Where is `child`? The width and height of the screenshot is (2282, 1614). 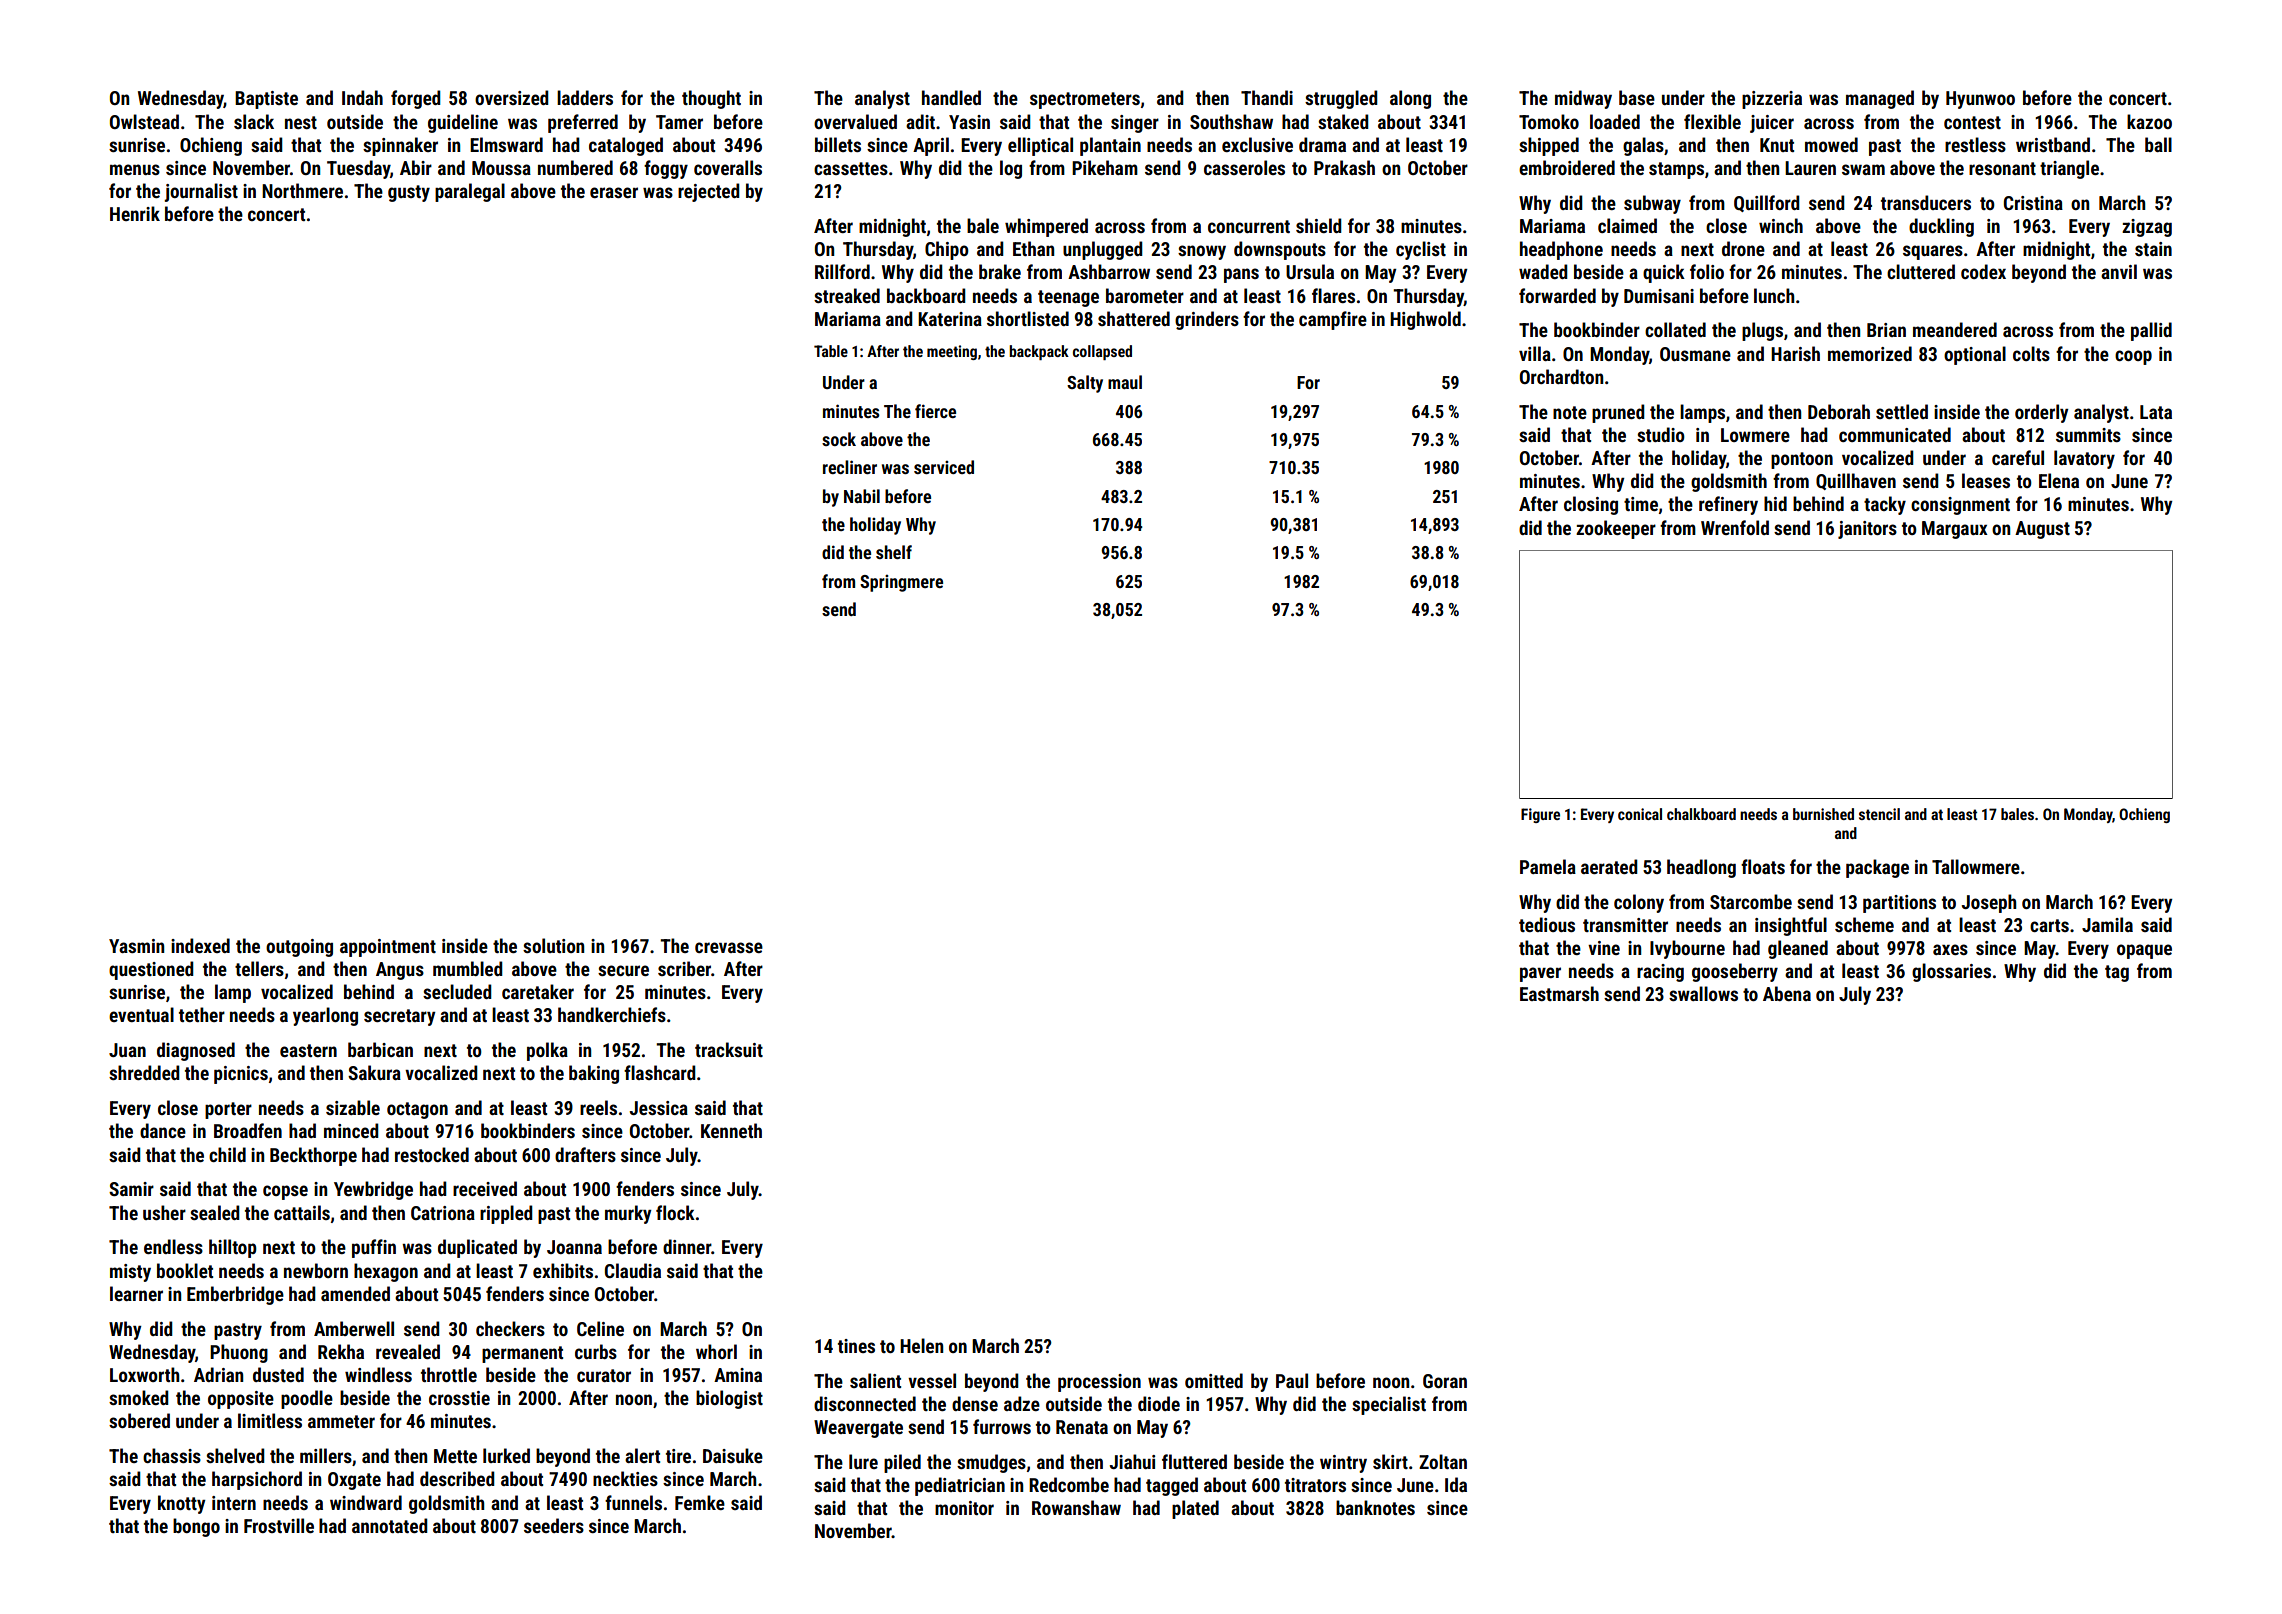 child is located at coordinates (227, 1154).
